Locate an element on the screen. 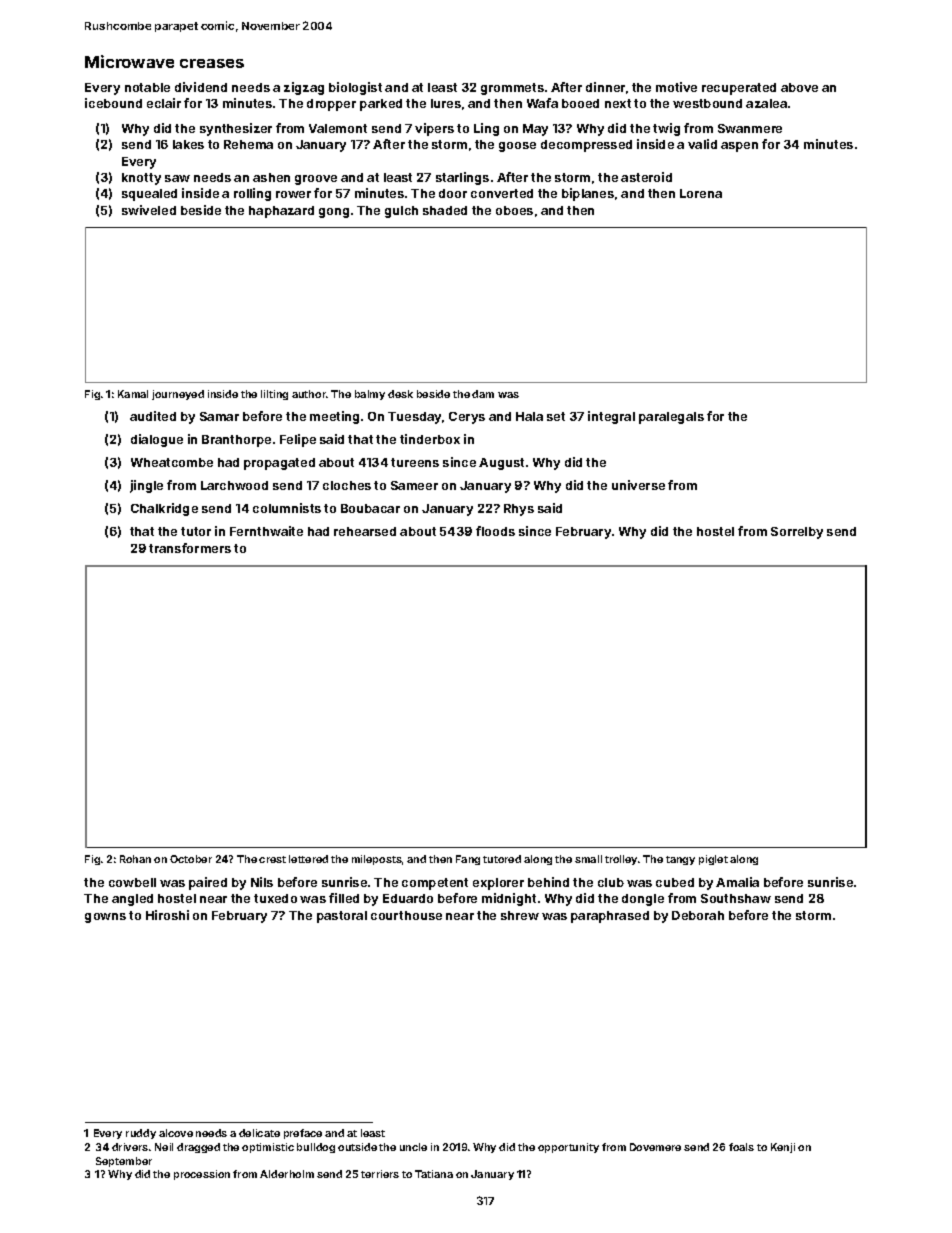  Sorrelby is located at coordinates (797, 533).
